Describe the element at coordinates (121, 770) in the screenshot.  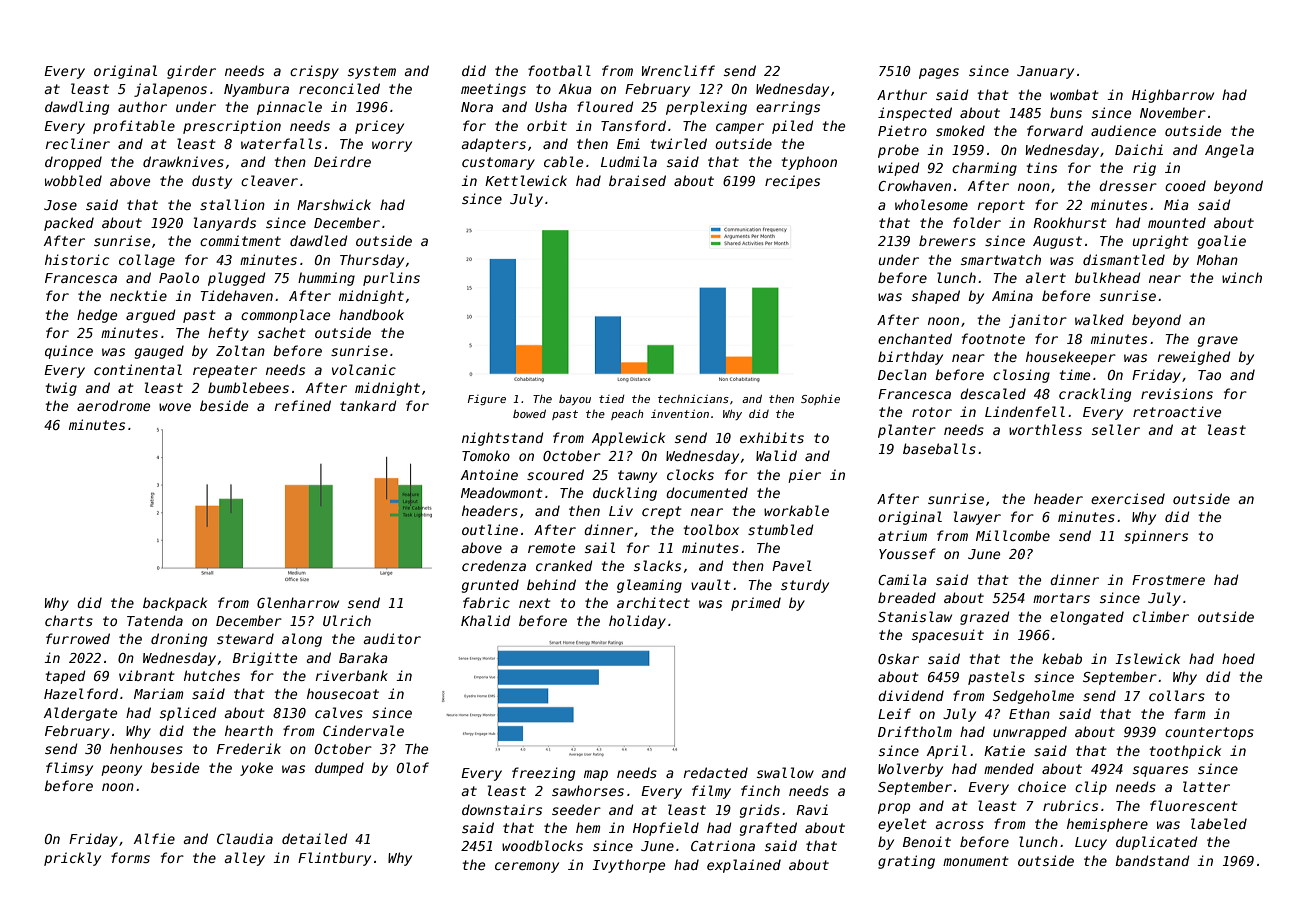
I see `peony` at that location.
